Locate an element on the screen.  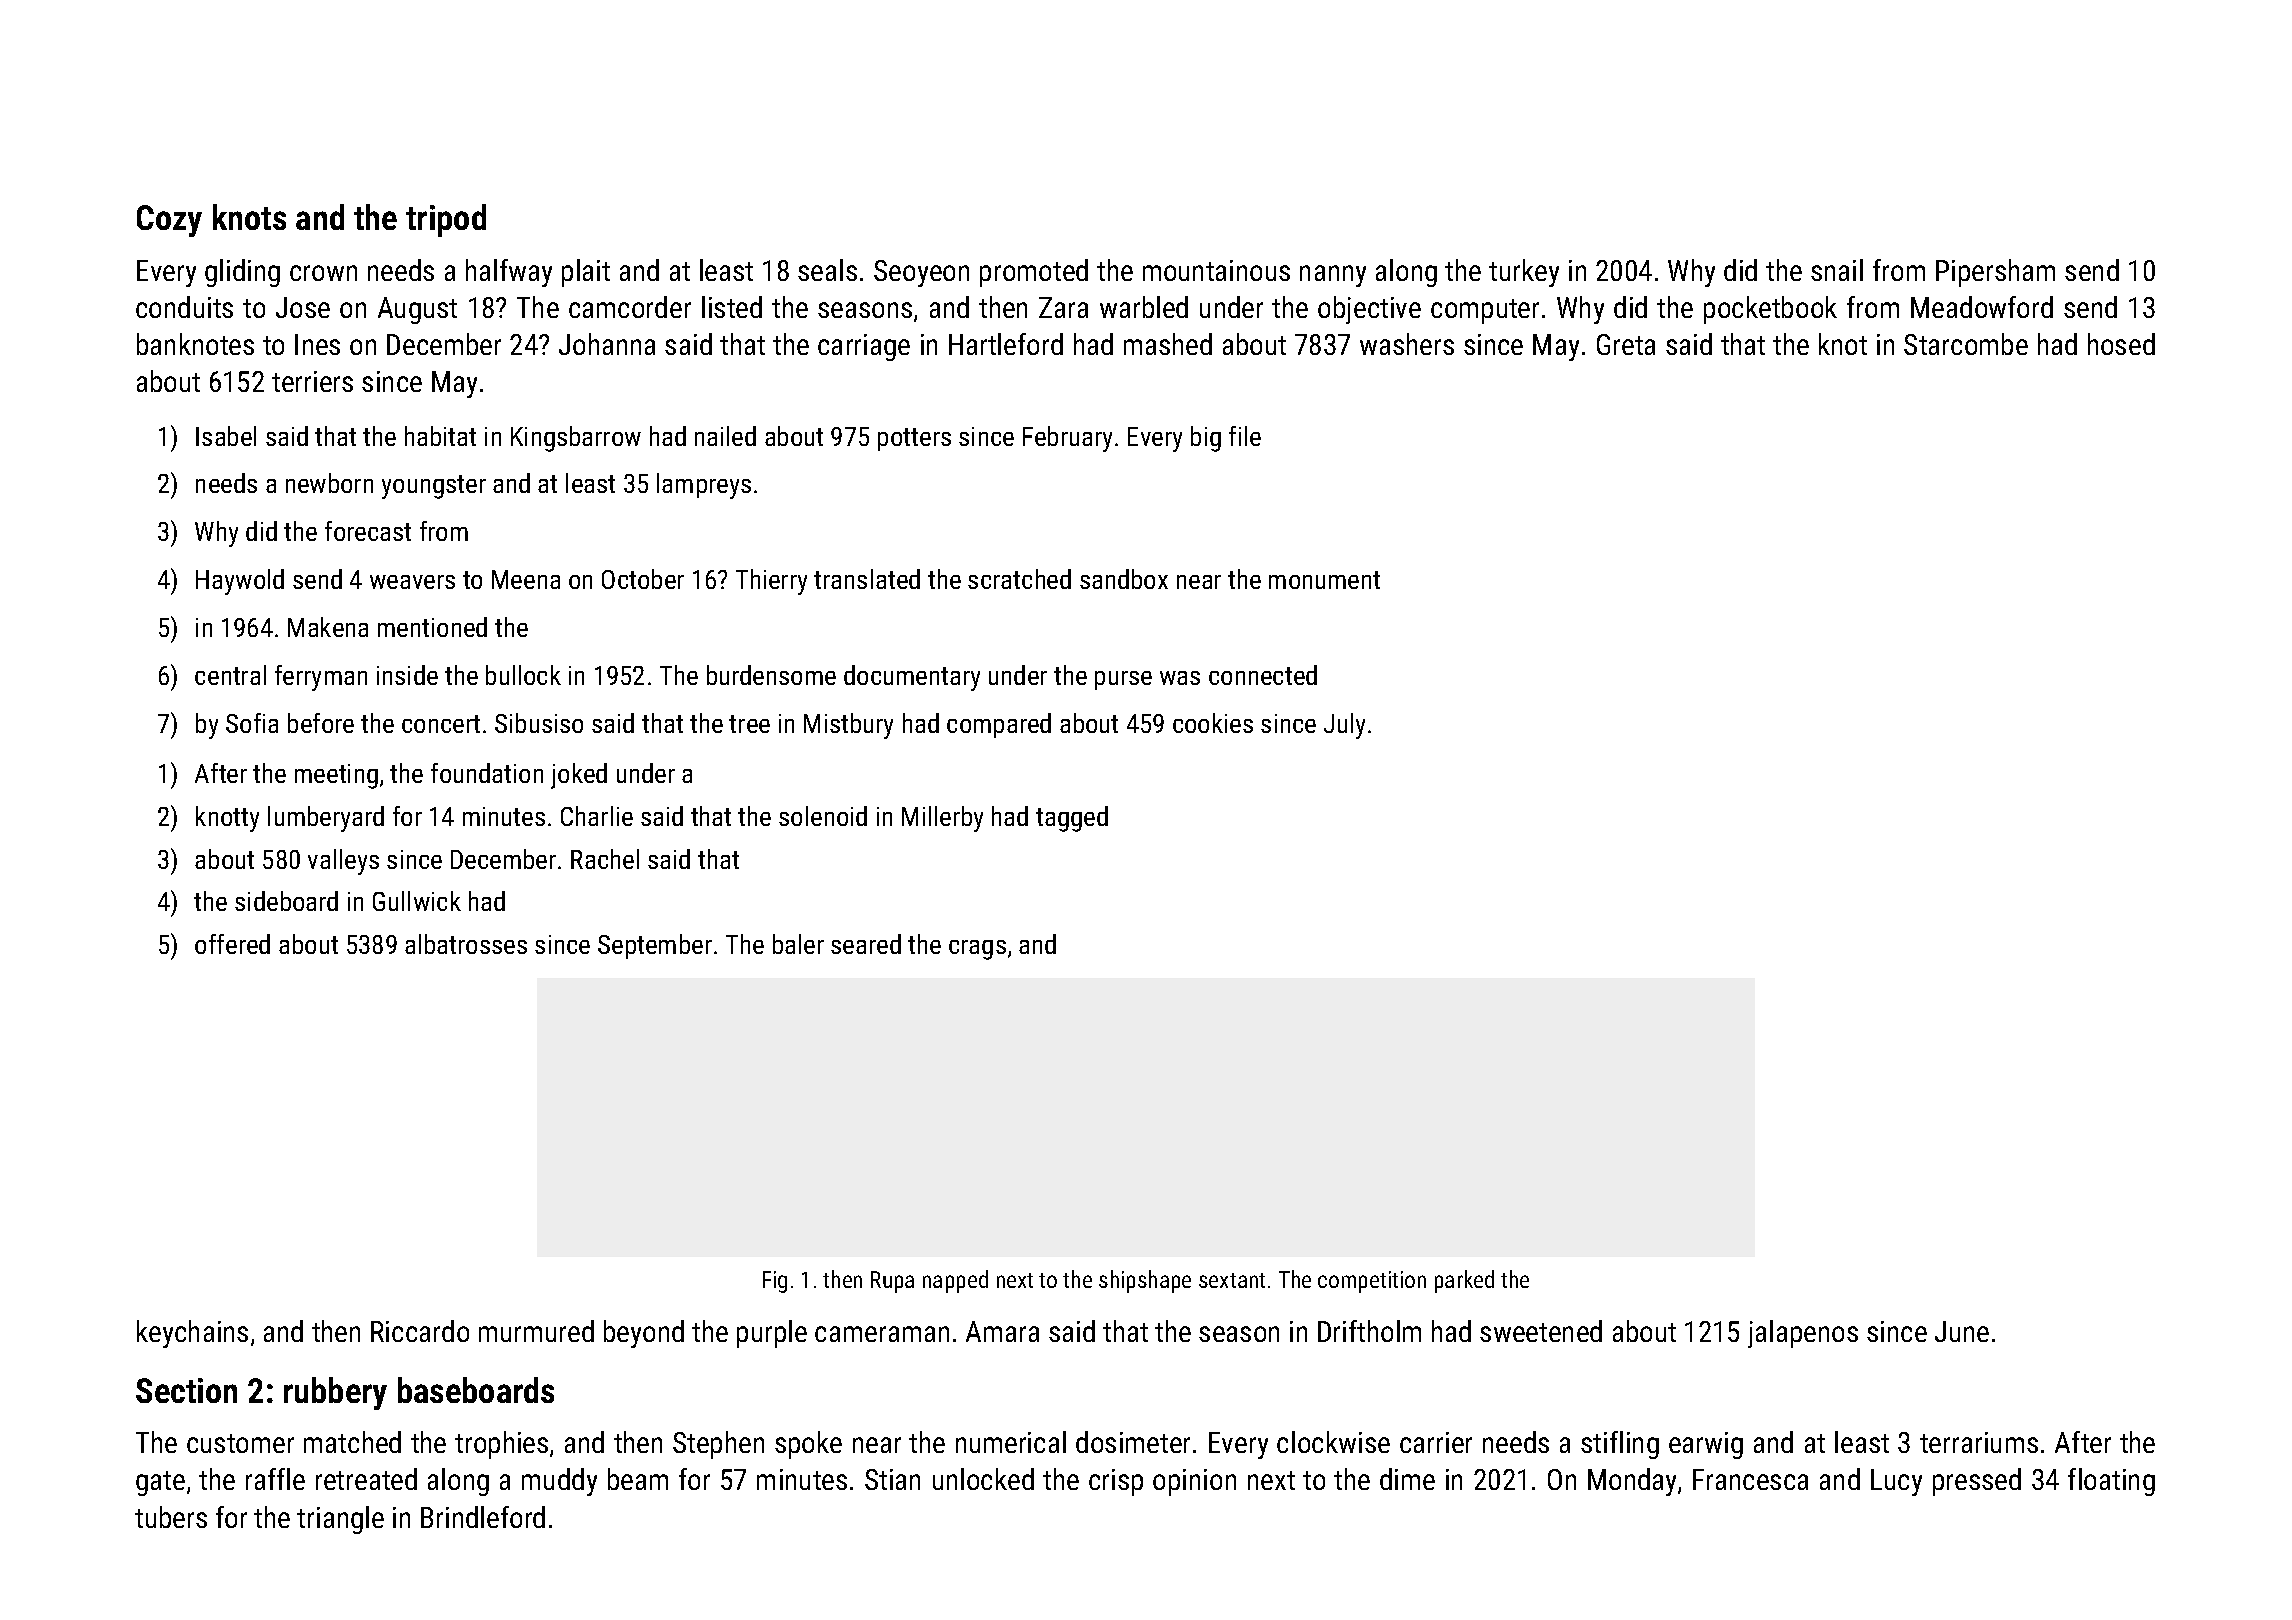
September is located at coordinates (655, 946).
